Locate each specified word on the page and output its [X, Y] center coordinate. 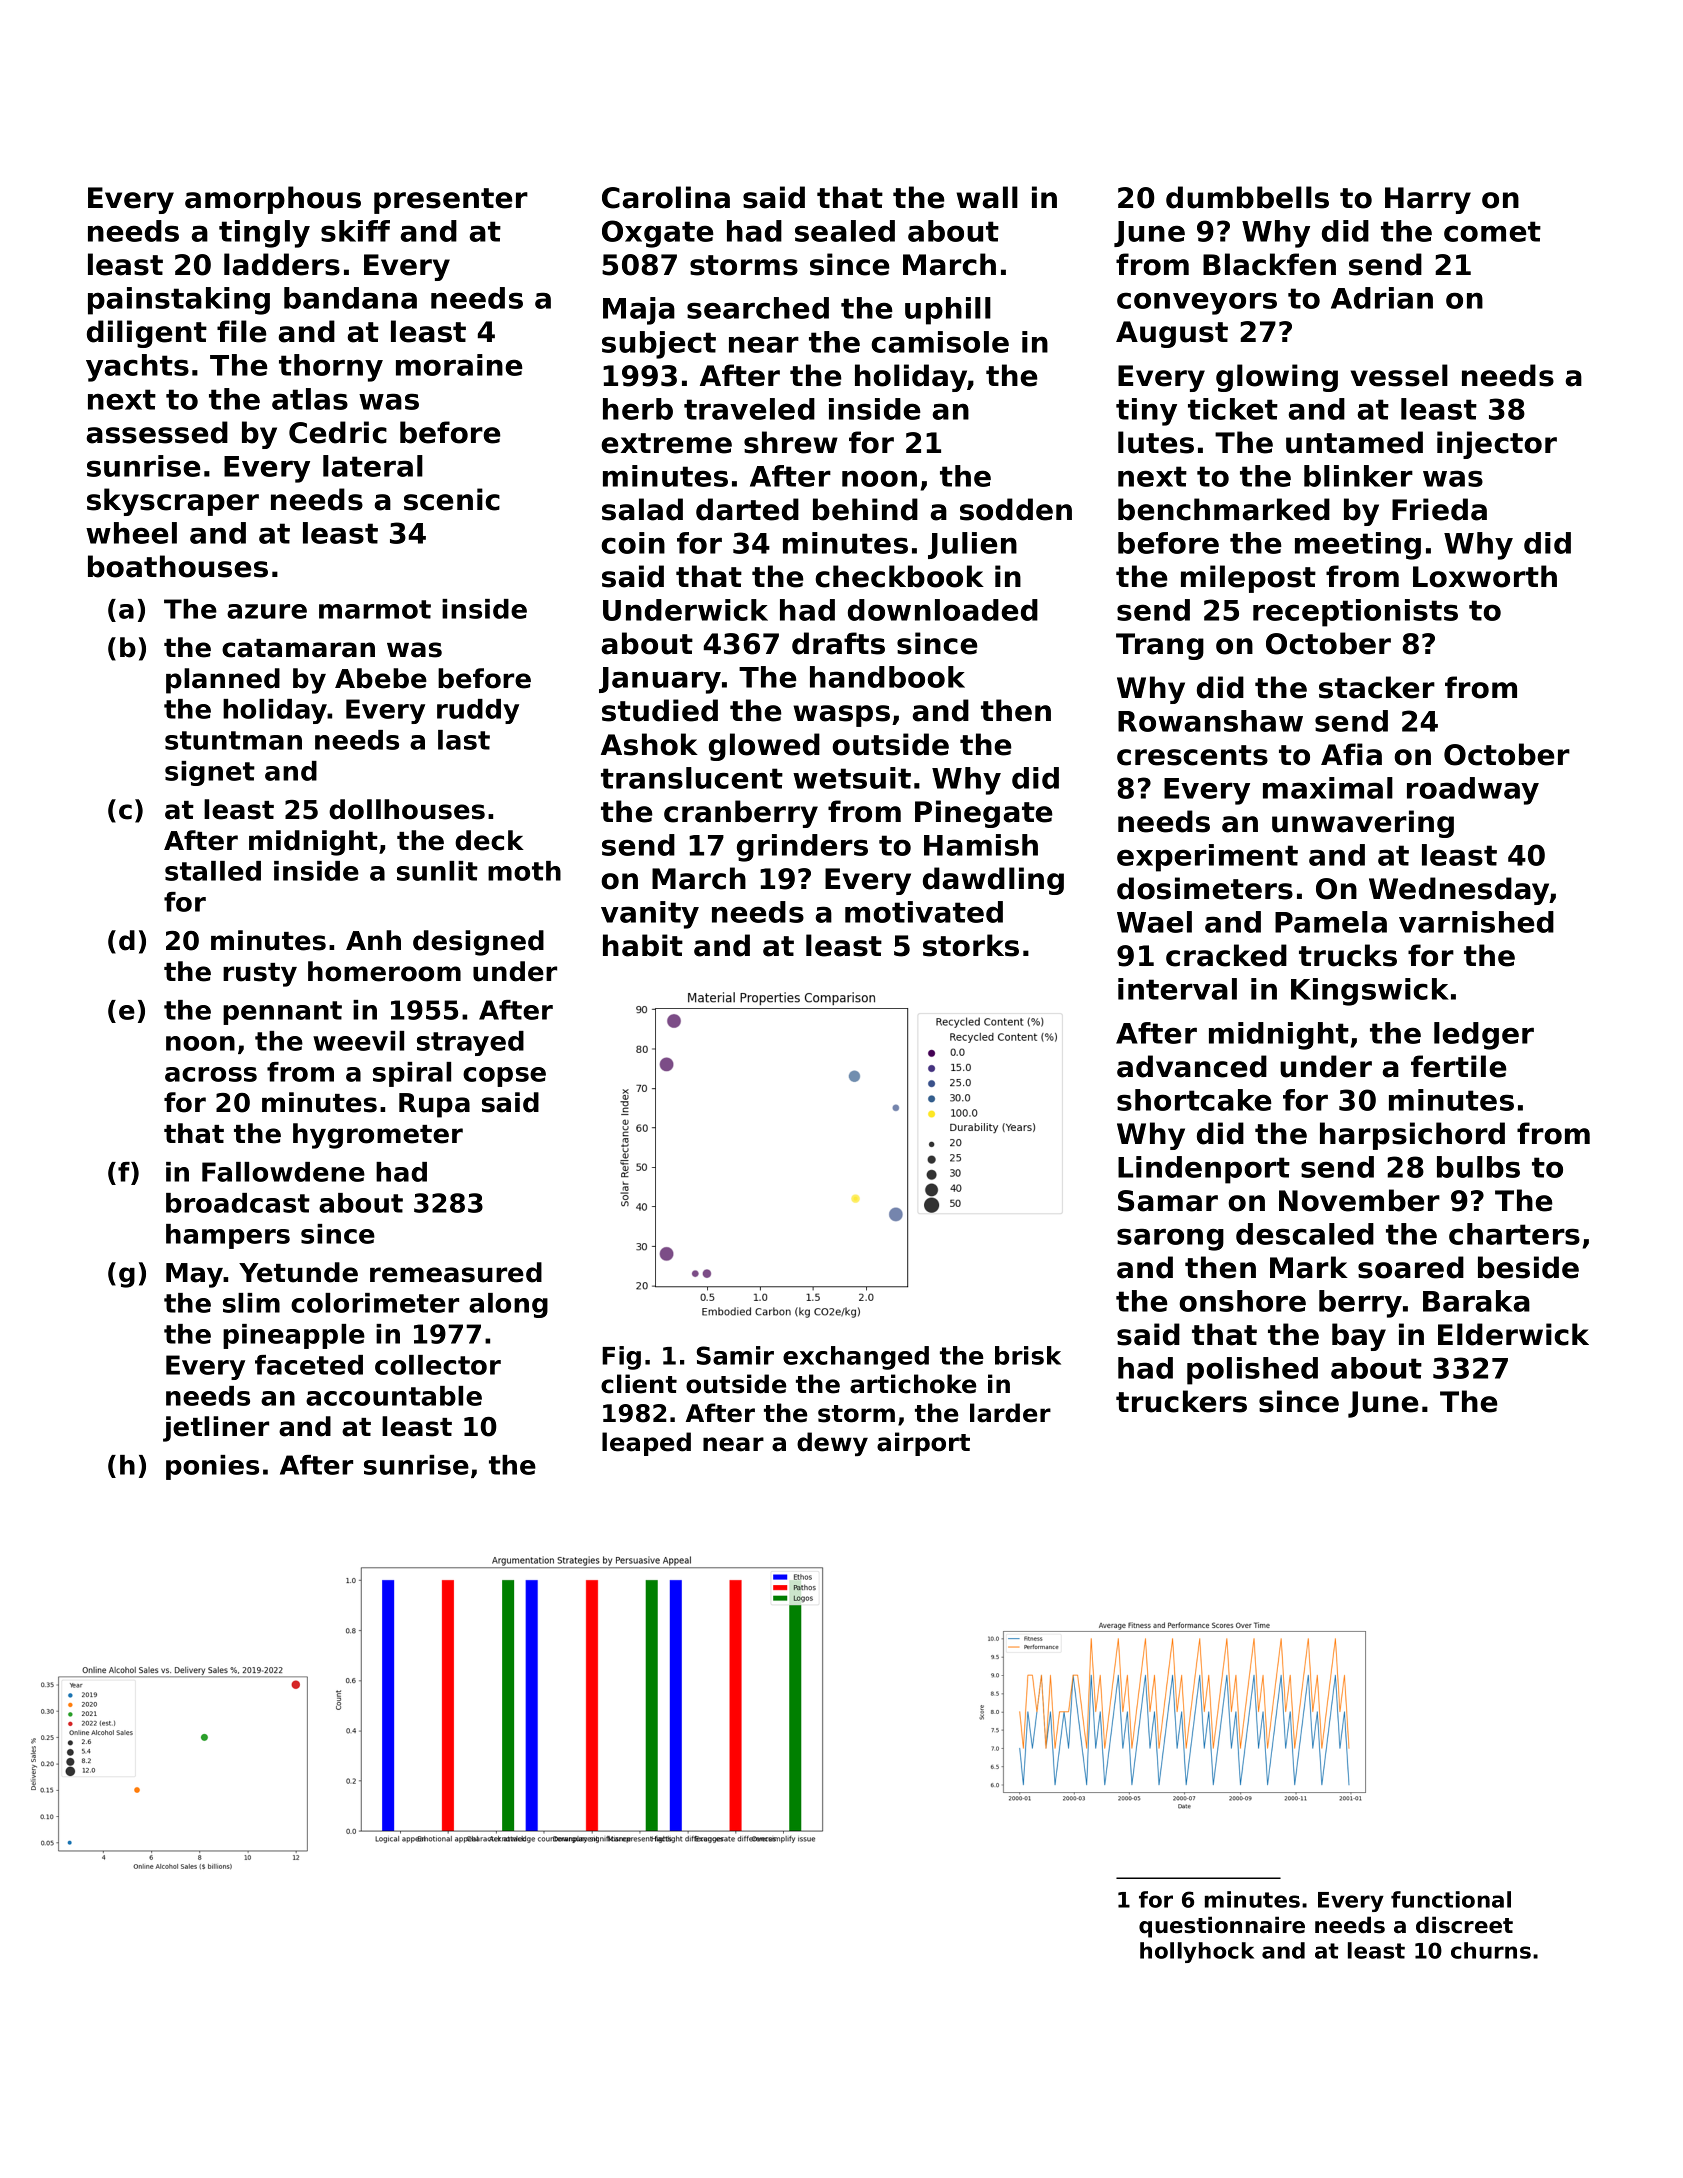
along [508, 1305]
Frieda [1439, 509]
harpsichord [1412, 1136]
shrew [791, 442]
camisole [940, 342]
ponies [212, 1467]
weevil [358, 1041]
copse [504, 1077]
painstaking [179, 301]
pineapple [294, 1336]
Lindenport [1204, 1170]
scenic [452, 499]
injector [1497, 445]
